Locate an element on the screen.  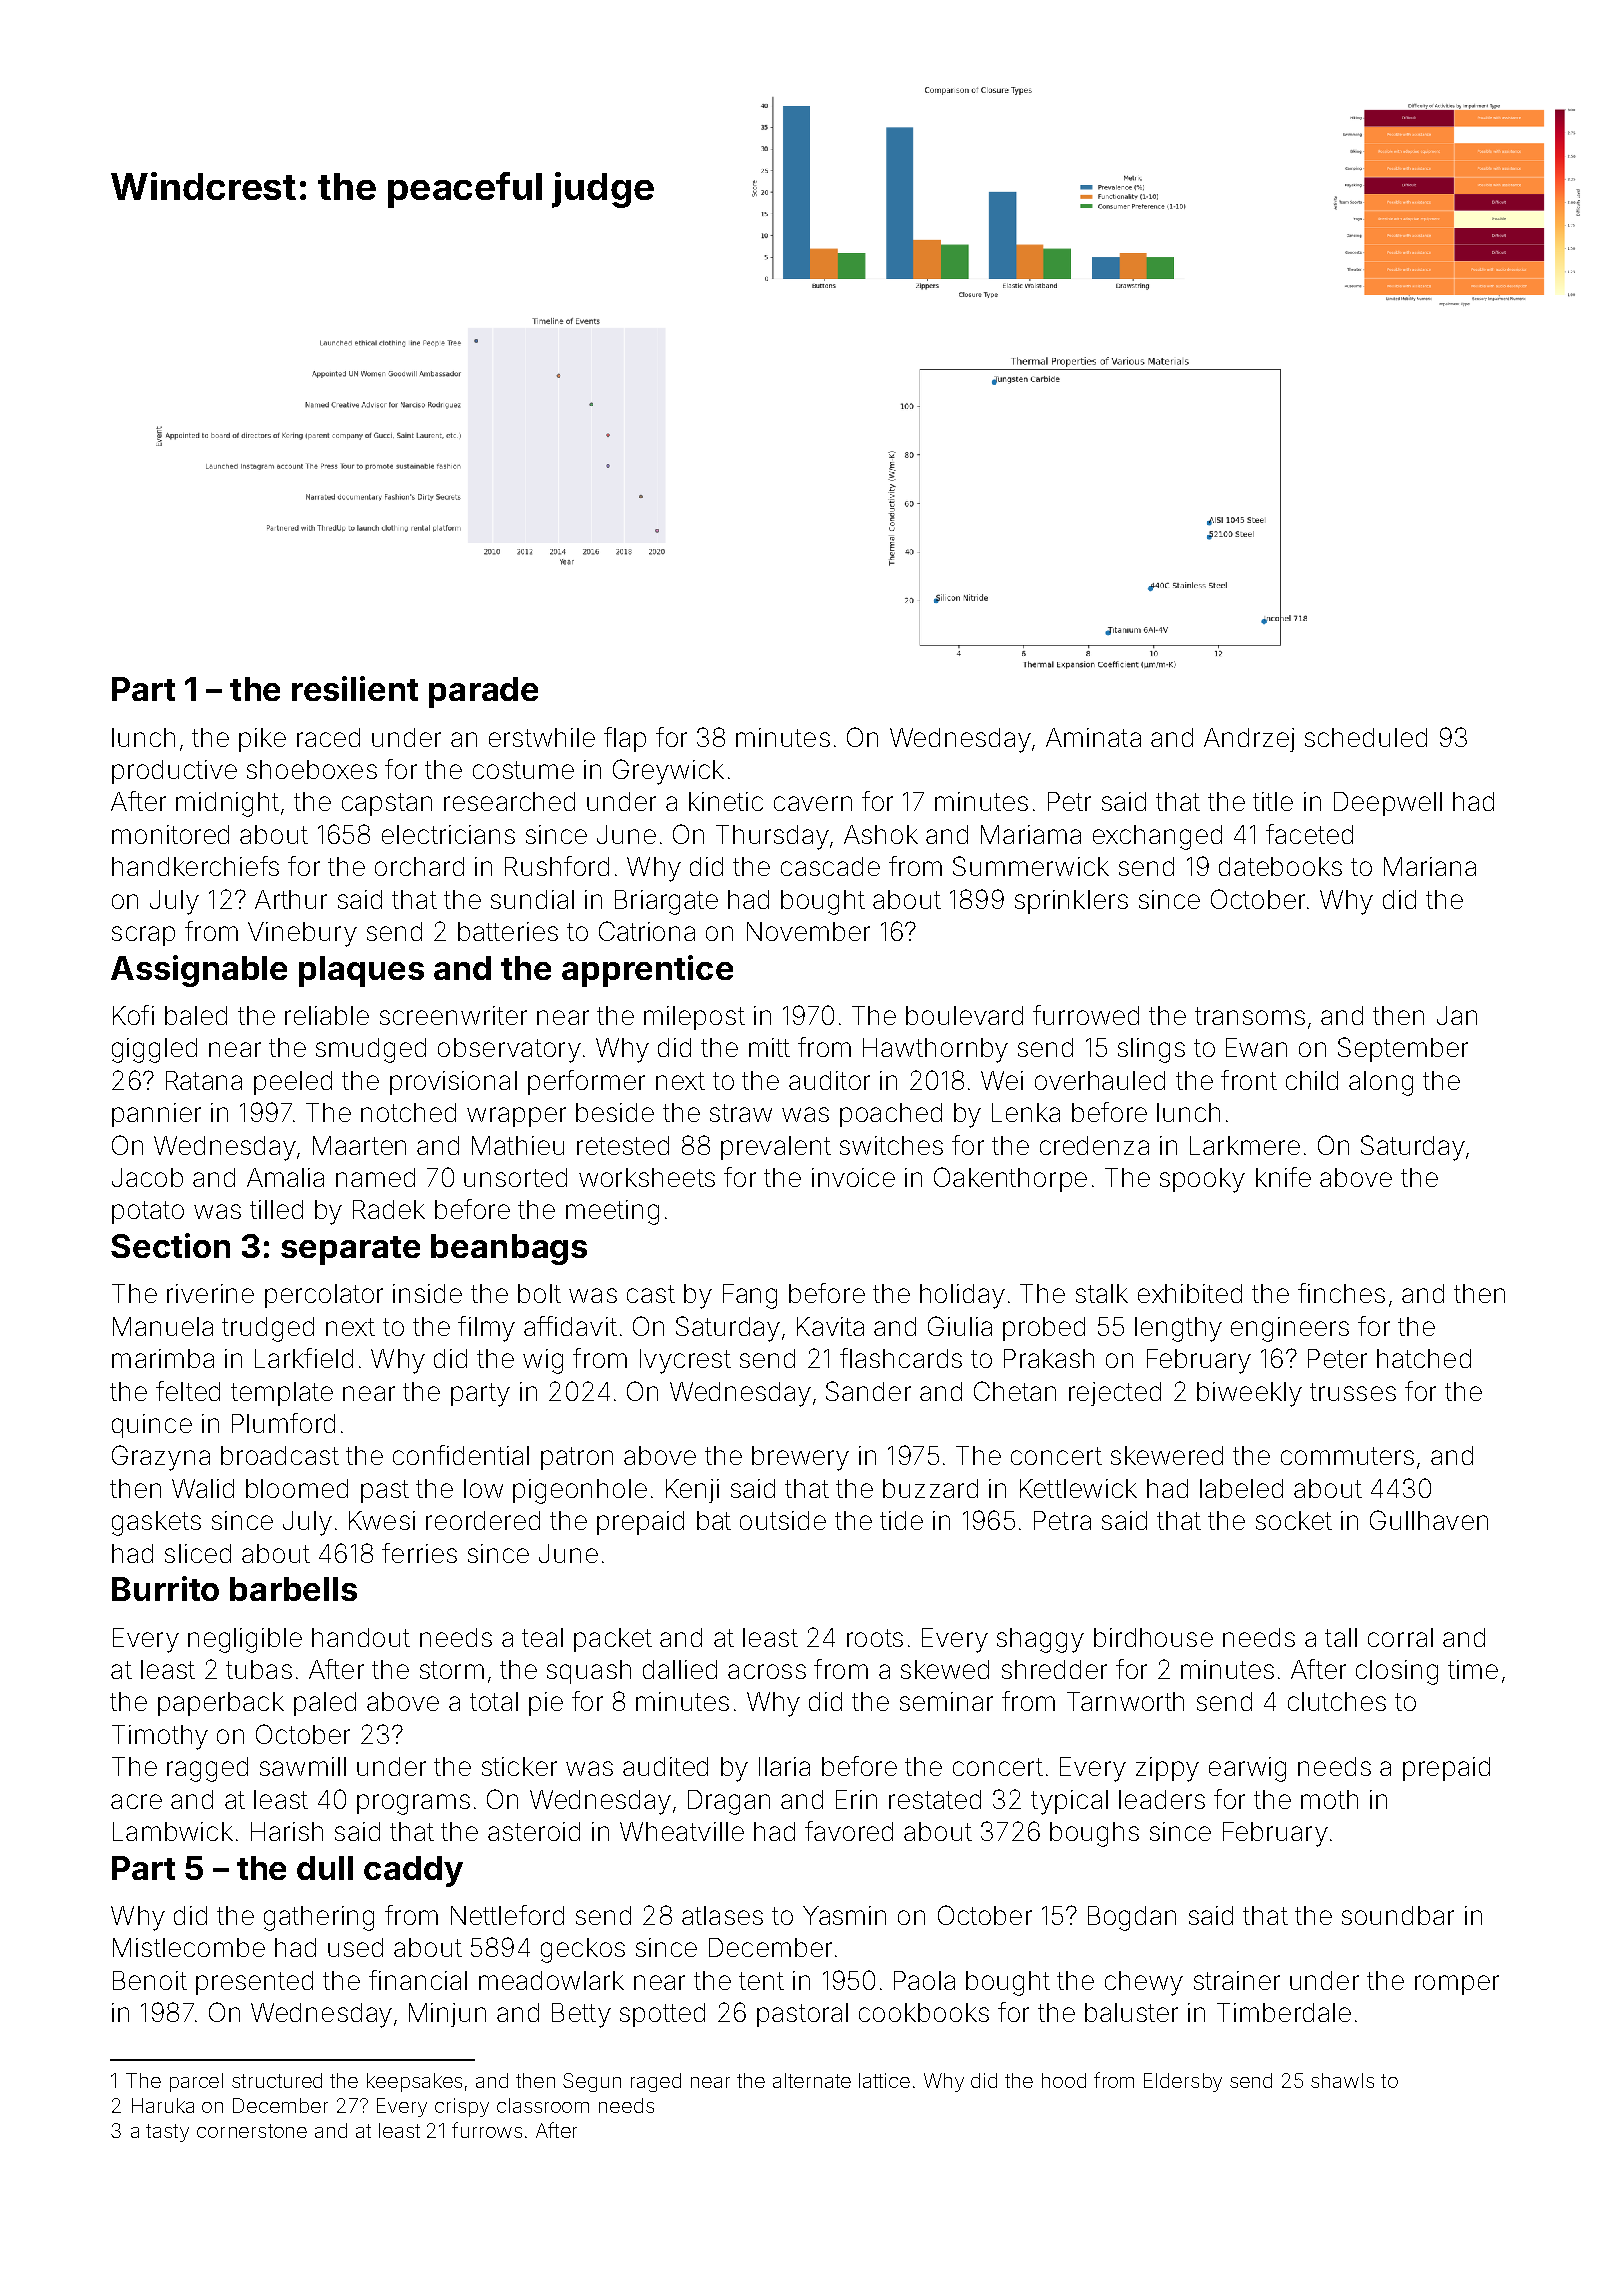
parade is located at coordinates (483, 692).
